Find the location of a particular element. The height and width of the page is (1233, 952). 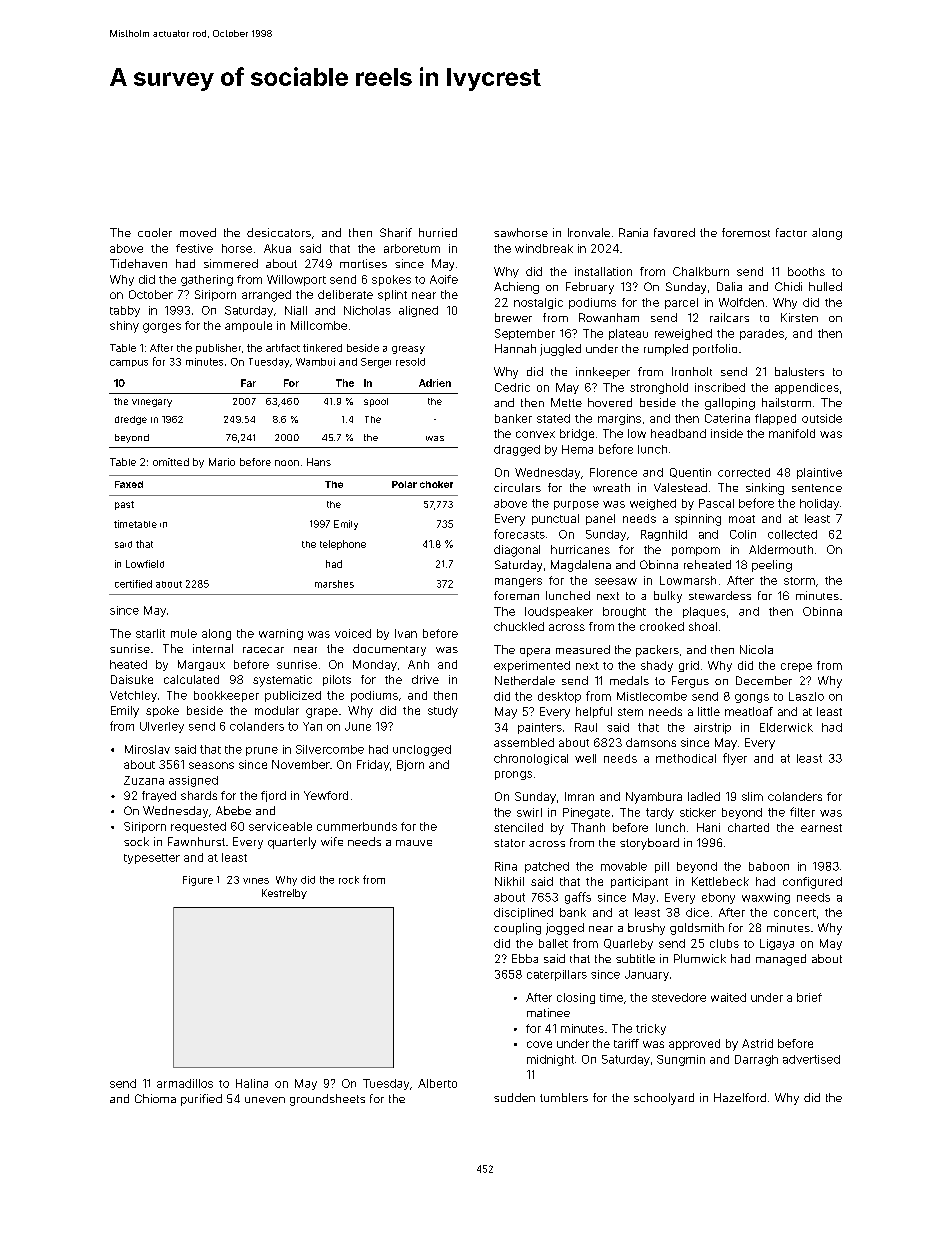

certified is located at coordinates (133, 584).
